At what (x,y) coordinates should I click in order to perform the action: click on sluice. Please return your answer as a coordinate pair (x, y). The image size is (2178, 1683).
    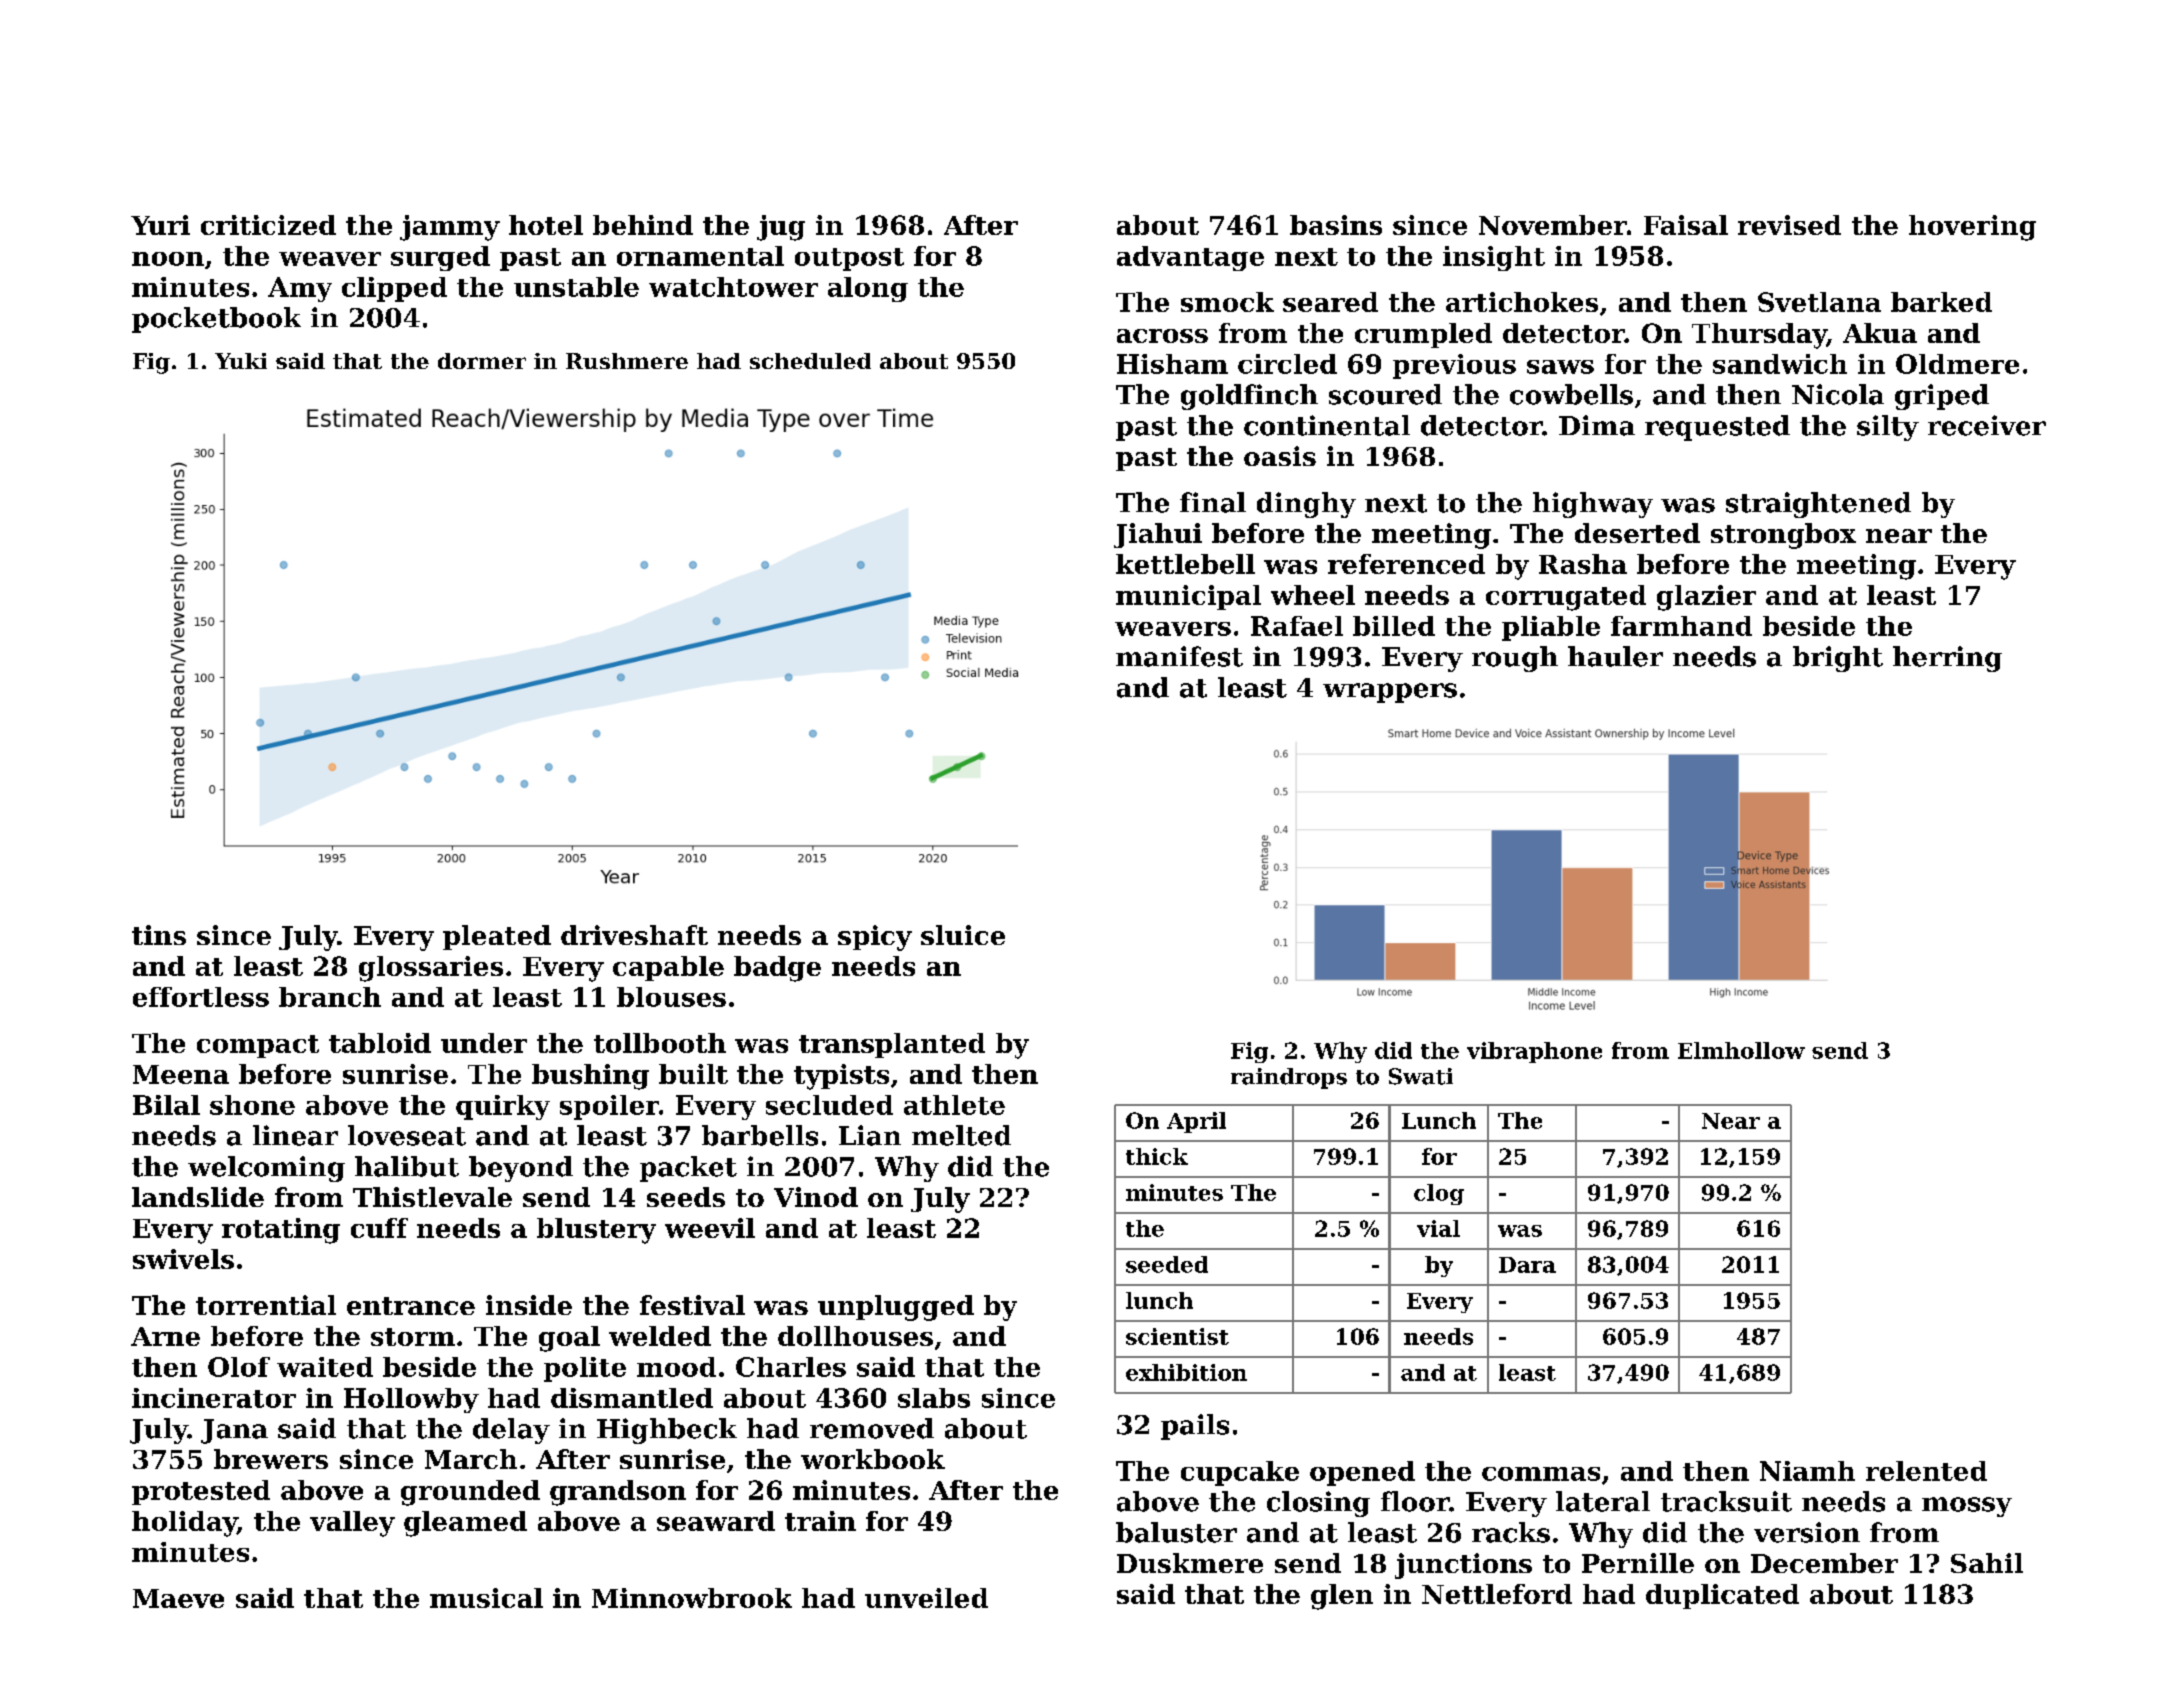
    Looking at the image, I should click on (963, 935).
